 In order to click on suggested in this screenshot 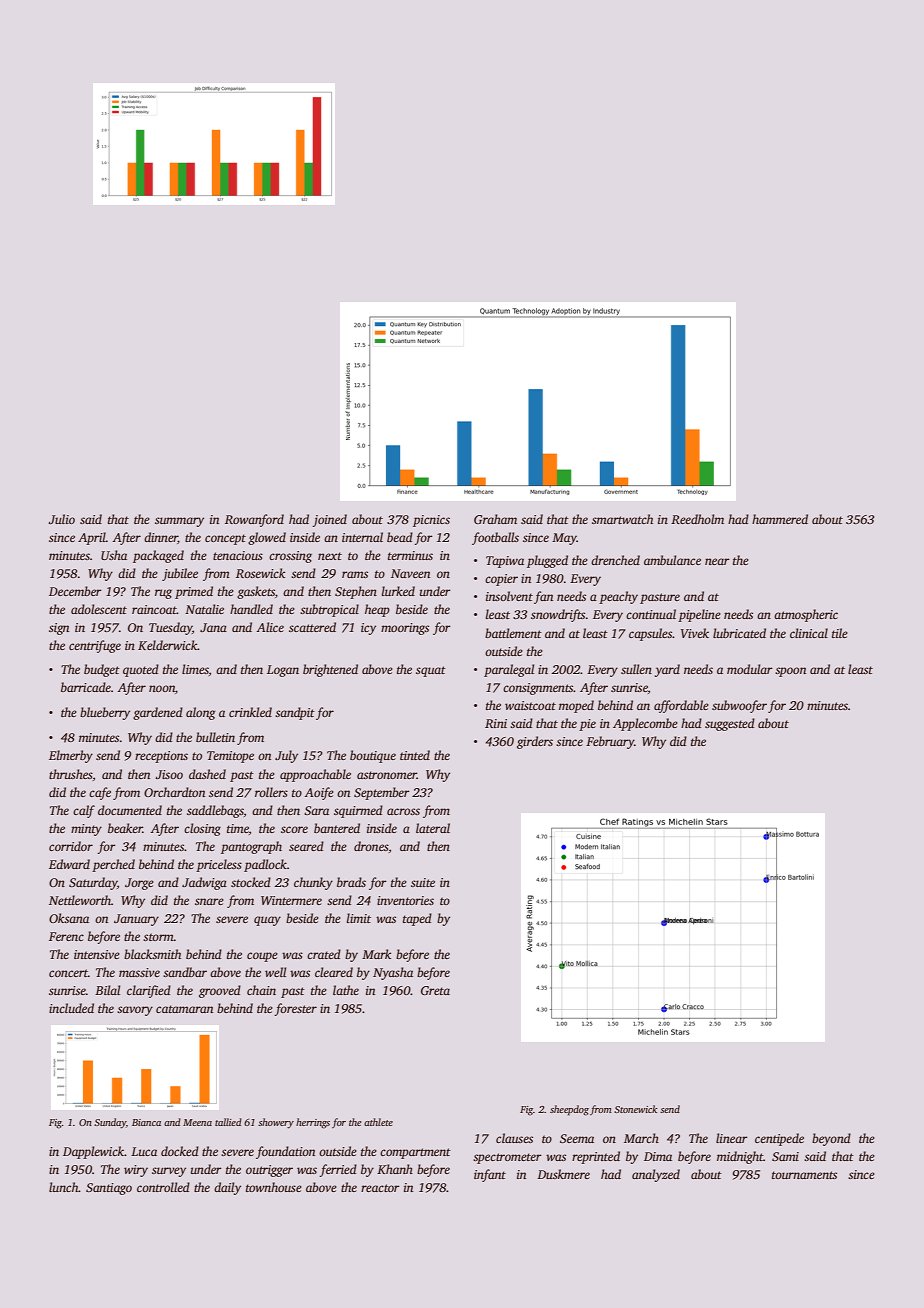, I will do `click(730, 724)`.
